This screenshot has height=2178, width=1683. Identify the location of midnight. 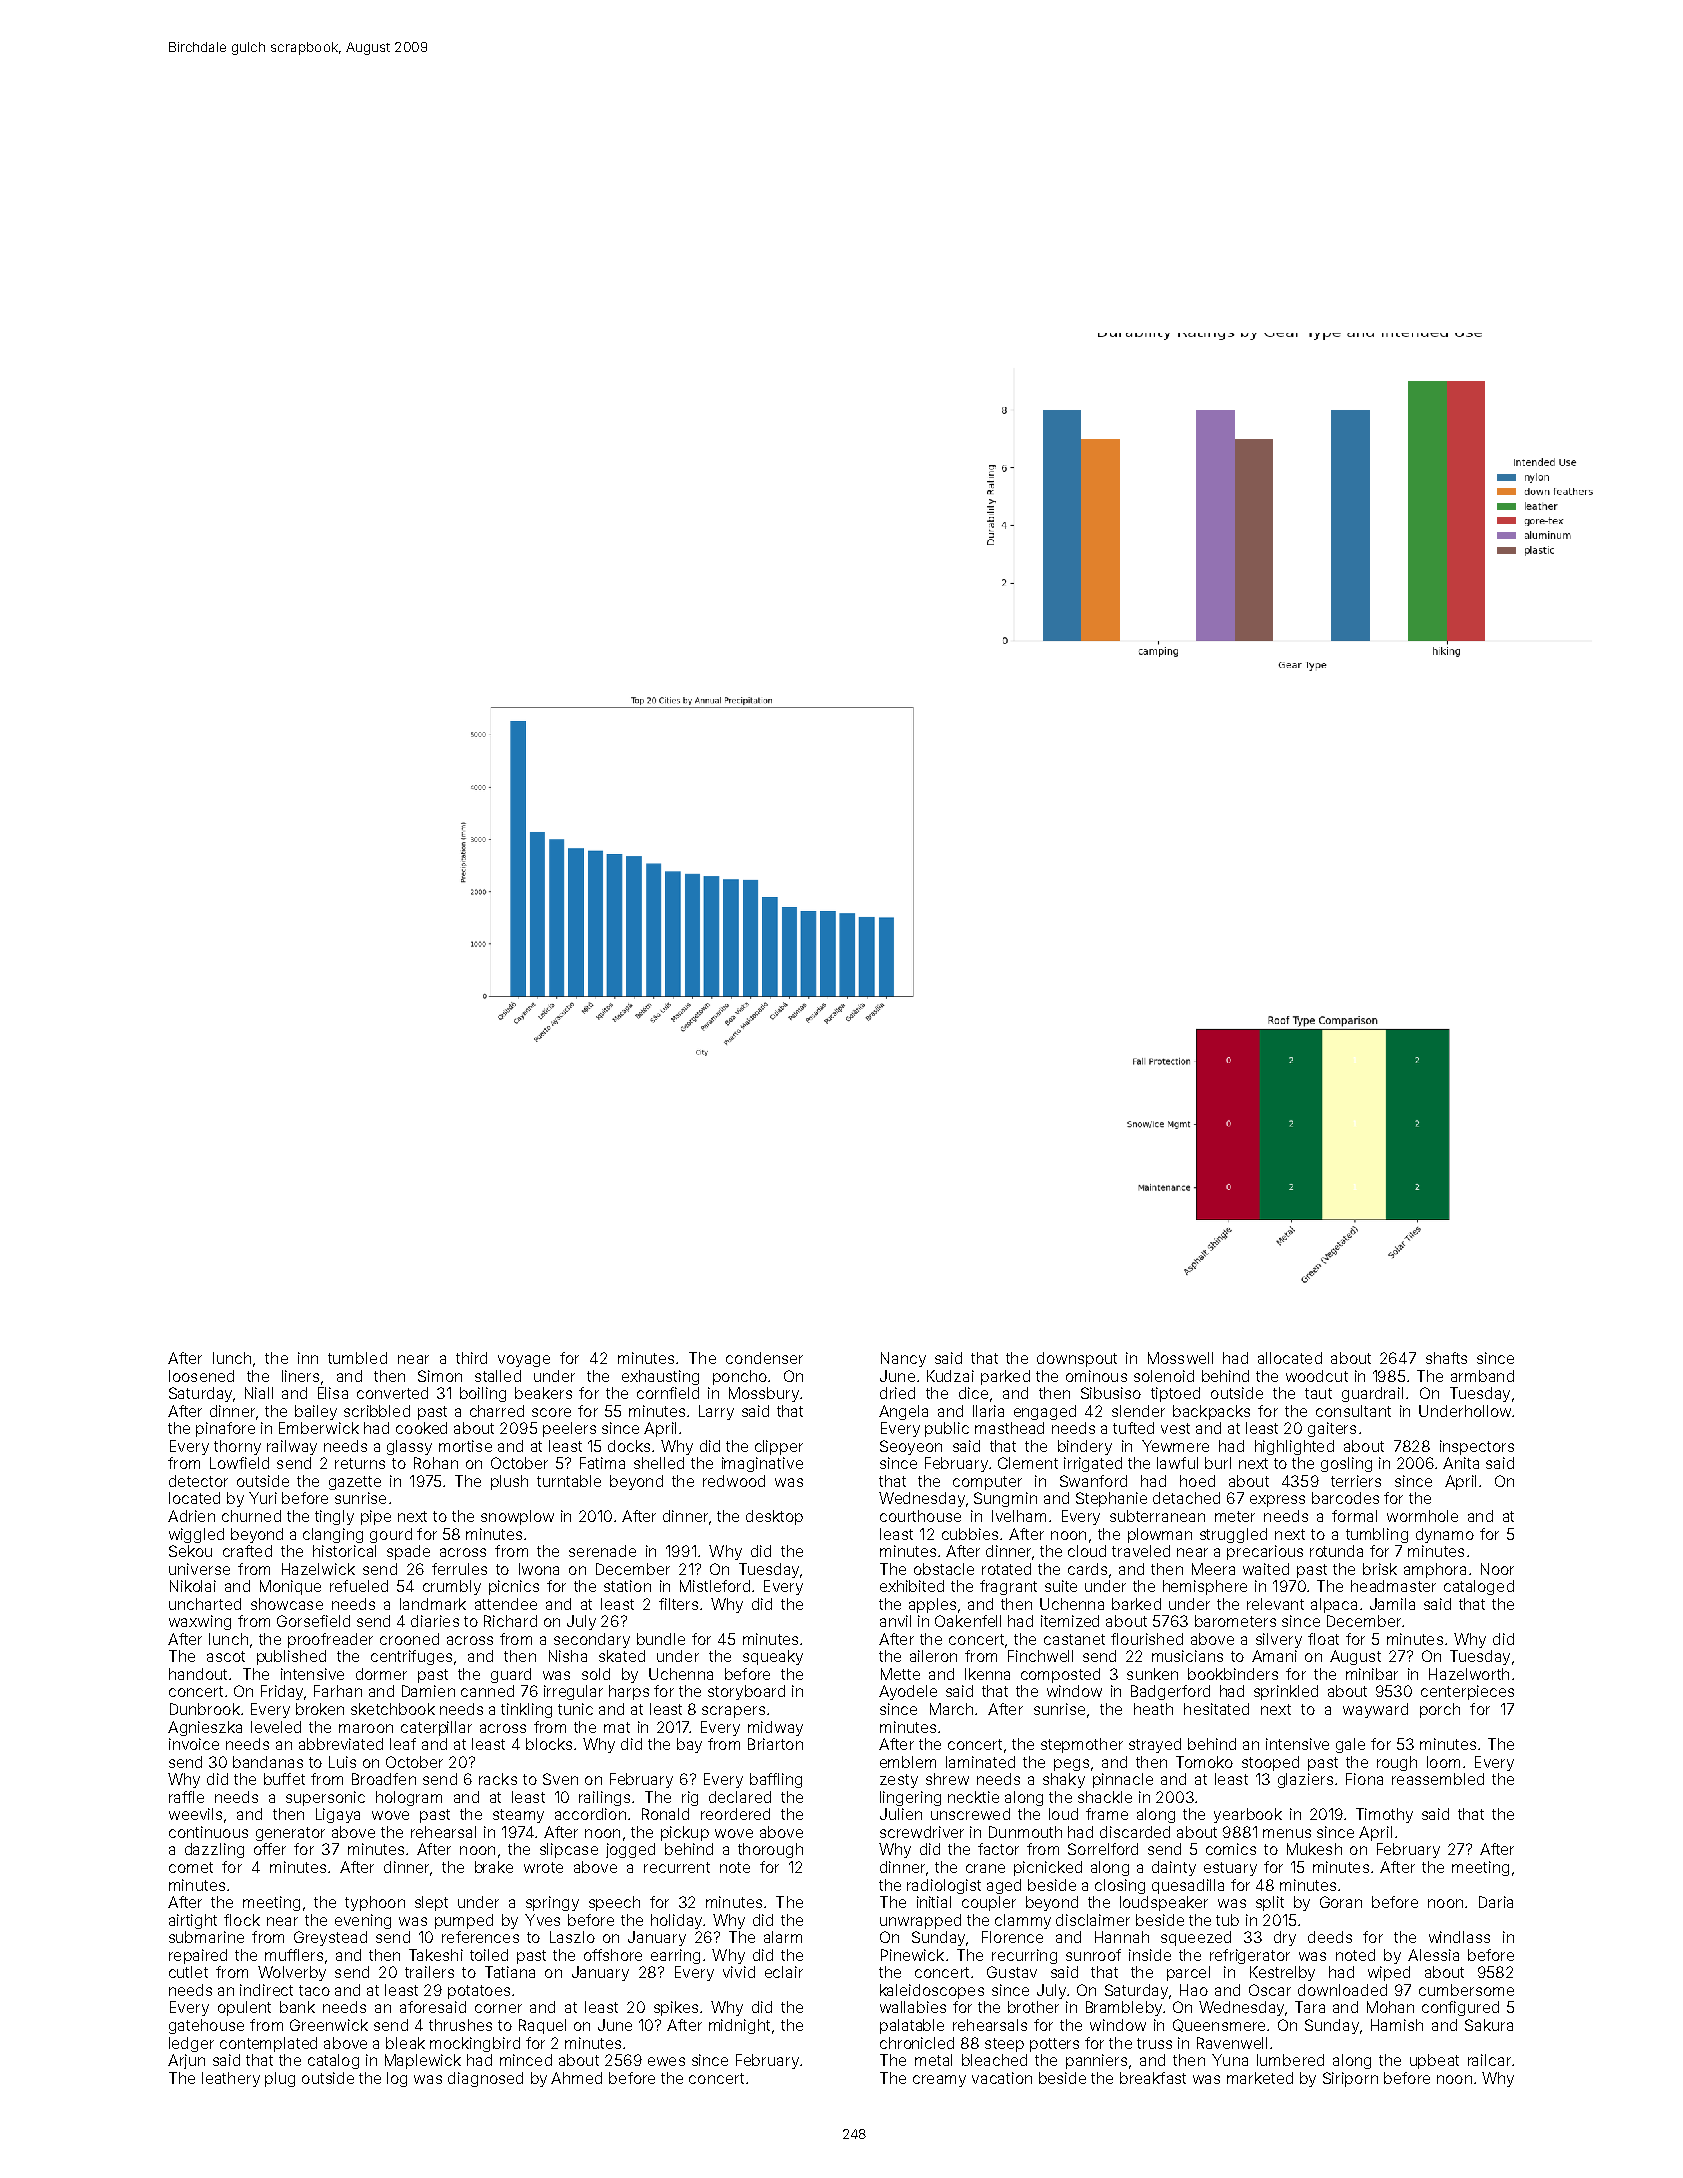
(739, 2026).
